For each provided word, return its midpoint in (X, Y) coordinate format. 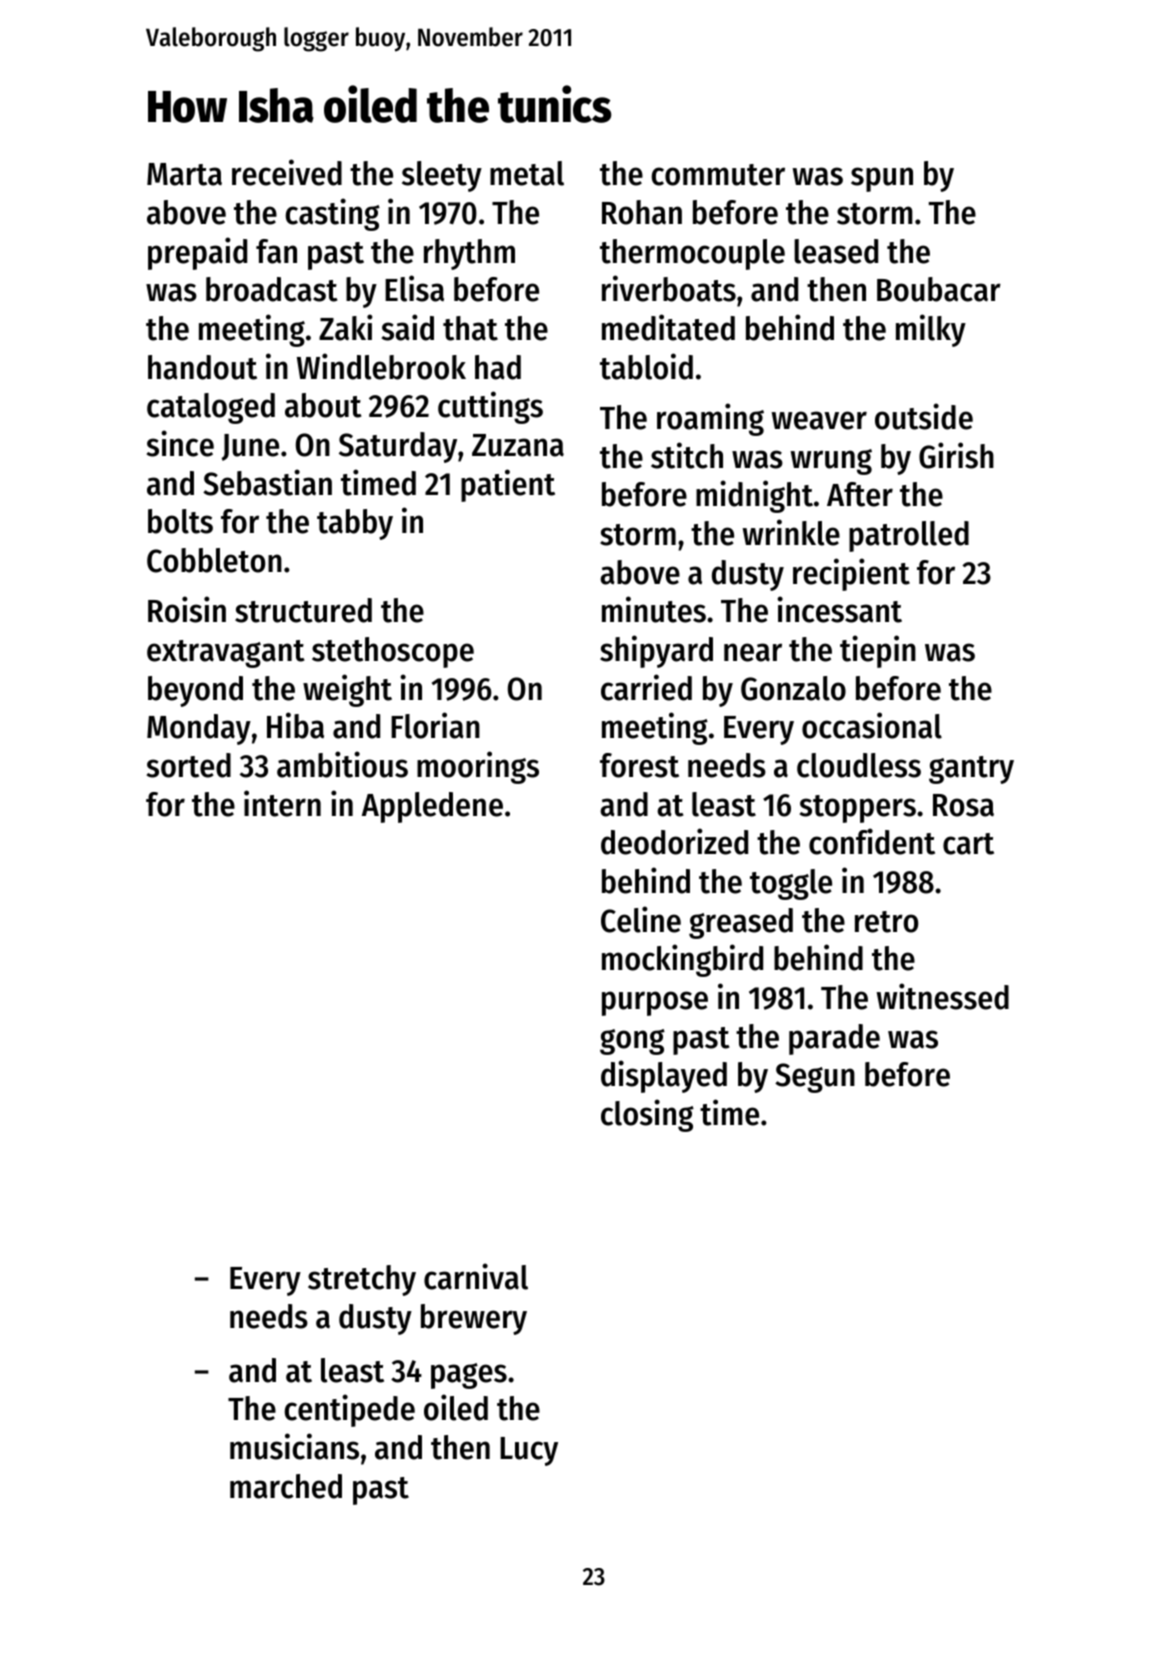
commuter (718, 175)
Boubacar (939, 289)
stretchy (362, 1280)
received (287, 172)
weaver (819, 420)
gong (632, 1042)
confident (872, 841)
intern (282, 803)
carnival (476, 1276)
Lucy (529, 1451)
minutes (654, 609)
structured (303, 610)
